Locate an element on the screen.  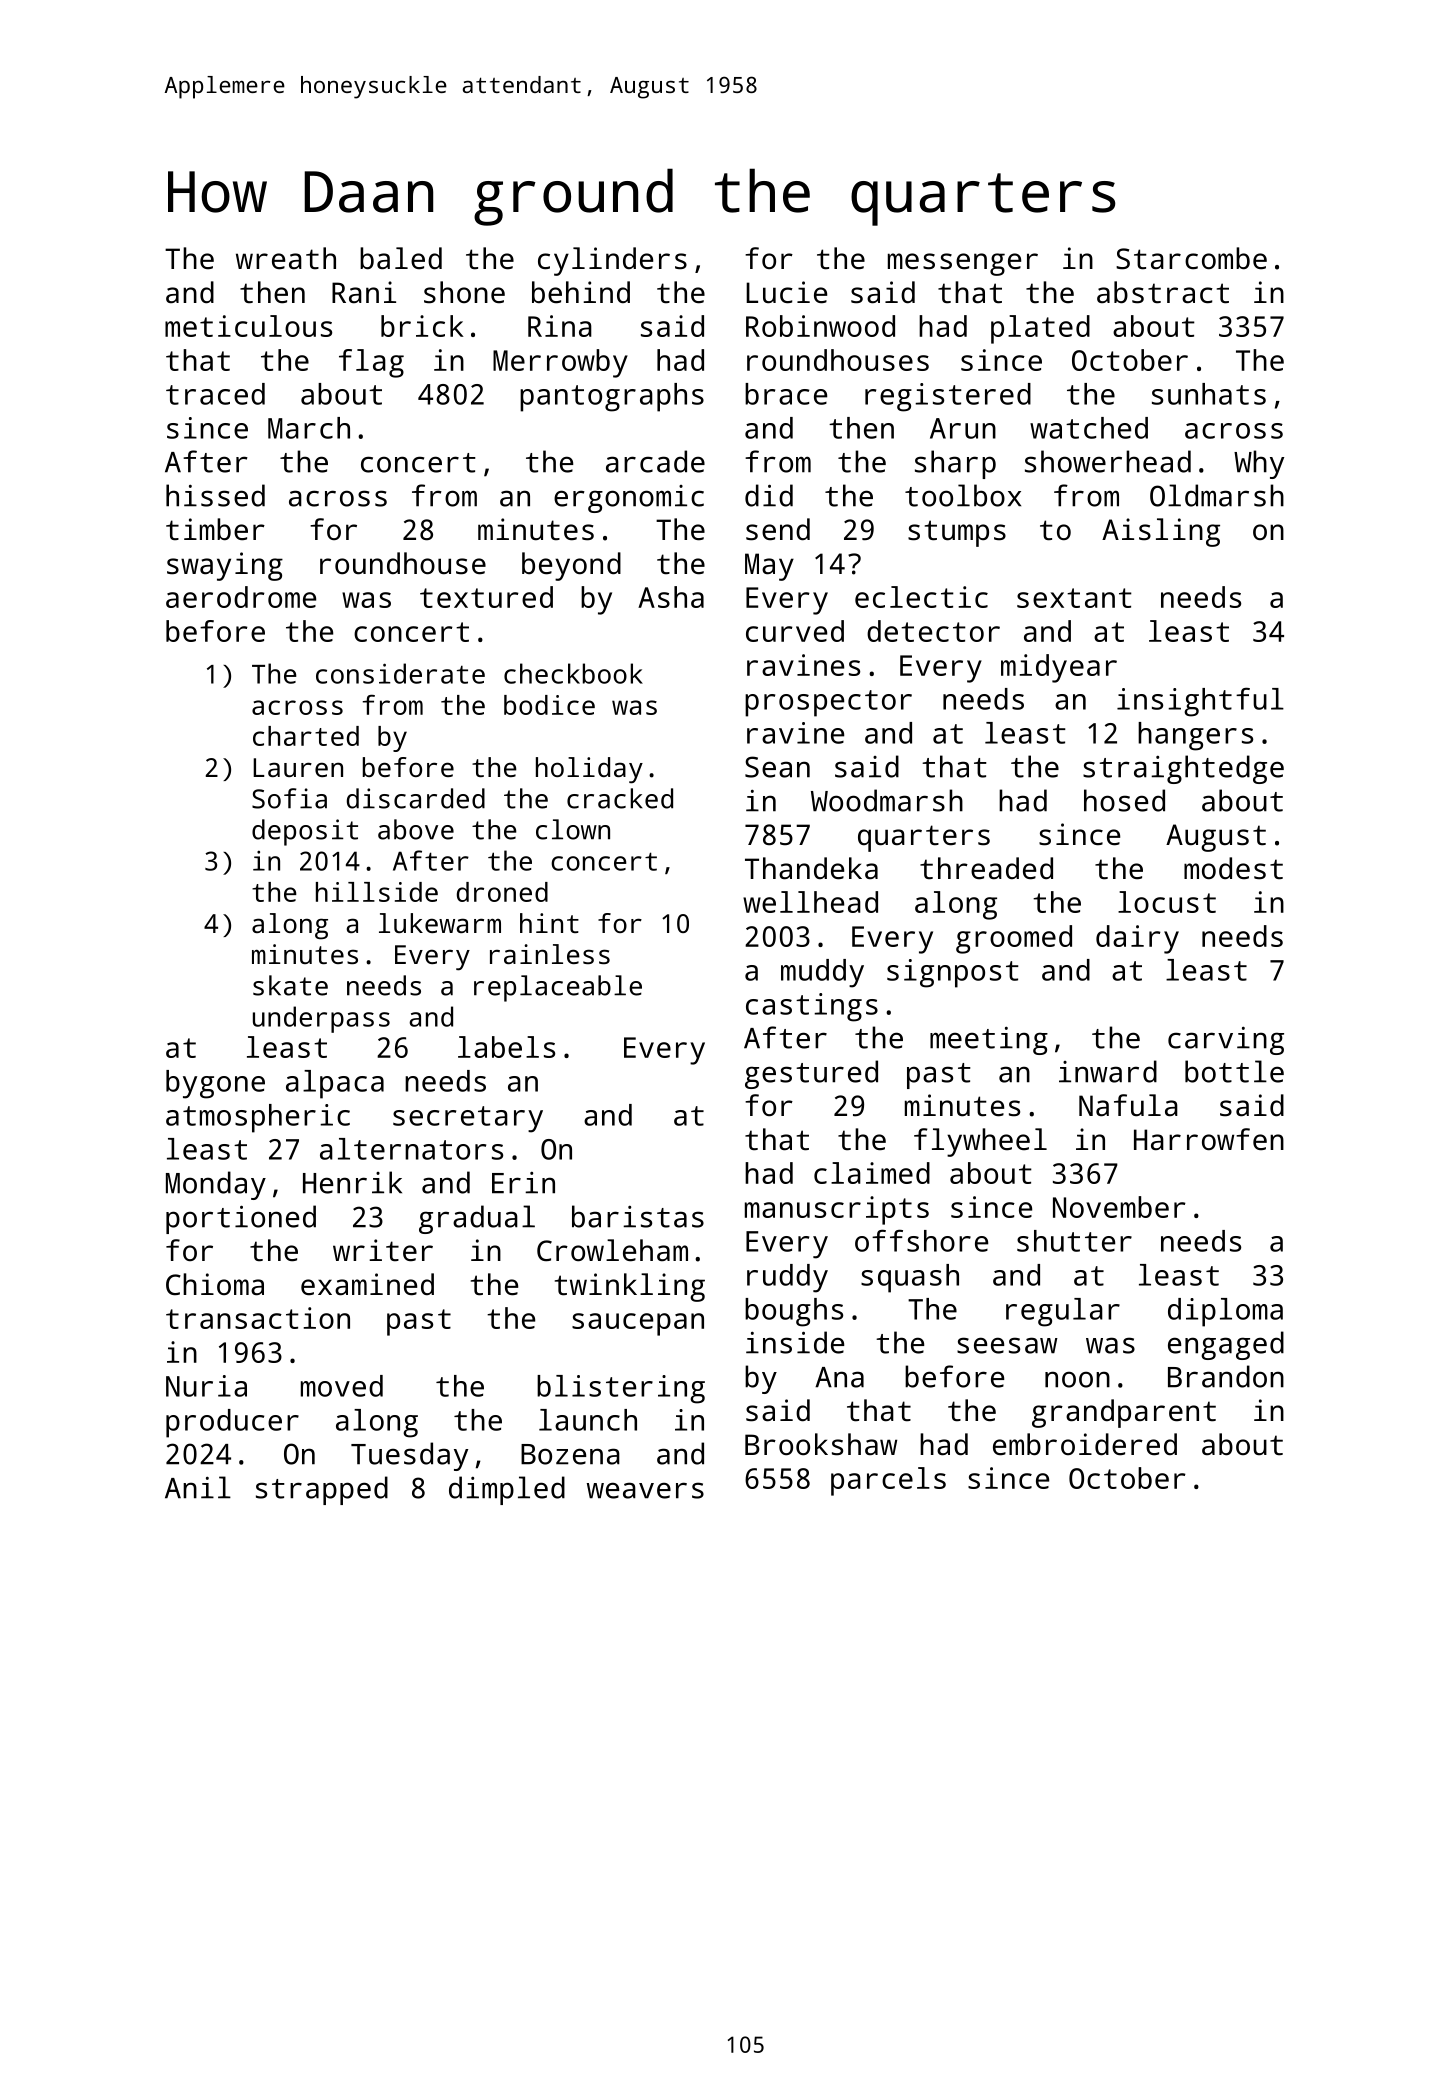
dairy is located at coordinates (1137, 939).
